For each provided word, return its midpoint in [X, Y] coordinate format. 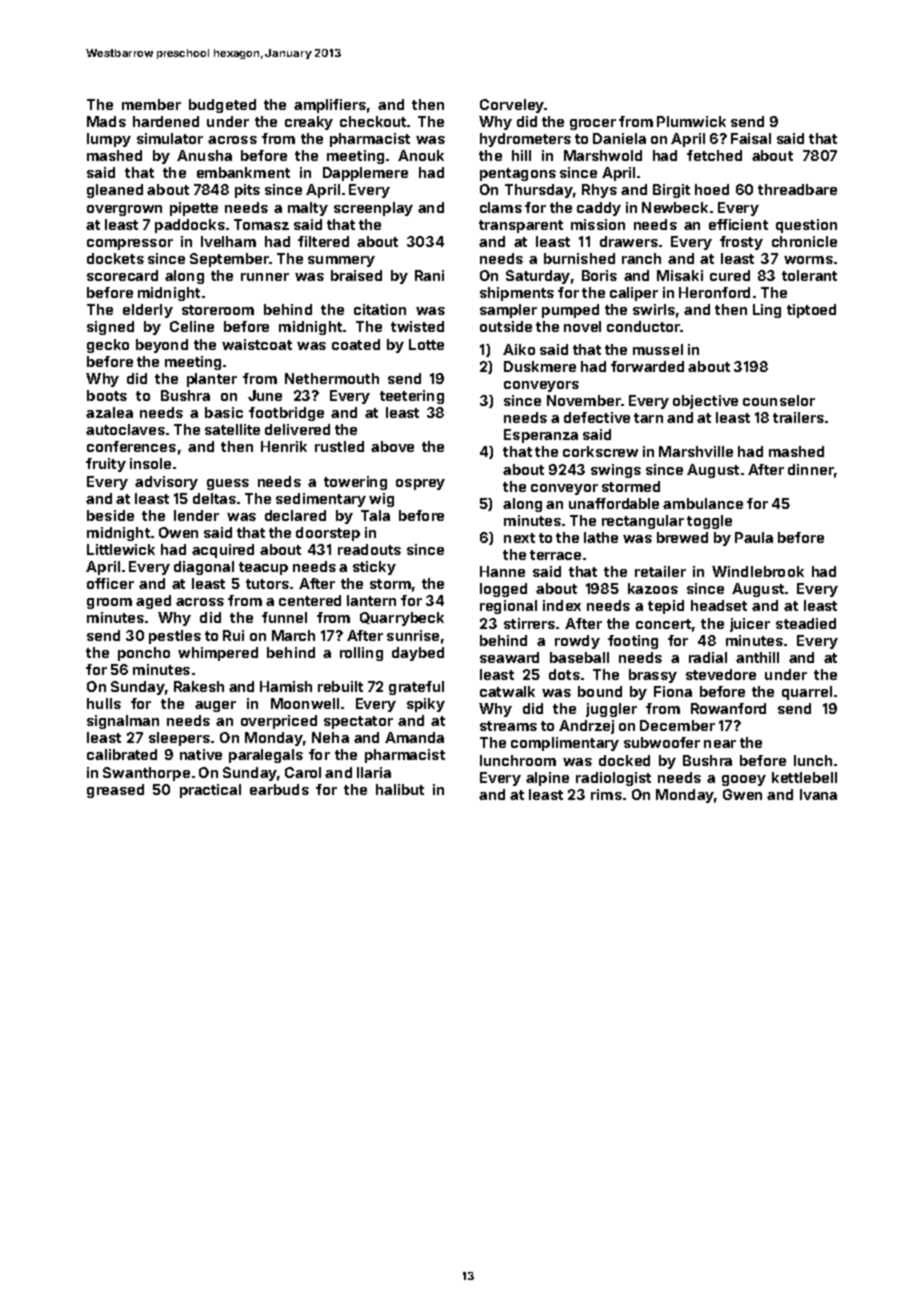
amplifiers [330, 106]
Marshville [696, 451]
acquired [223, 551]
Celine [192, 326]
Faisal [751, 138]
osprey [420, 484]
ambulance [703, 503]
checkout [373, 121]
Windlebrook [758, 571]
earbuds [279, 789]
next [519, 538]
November [584, 400]
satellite [232, 429]
